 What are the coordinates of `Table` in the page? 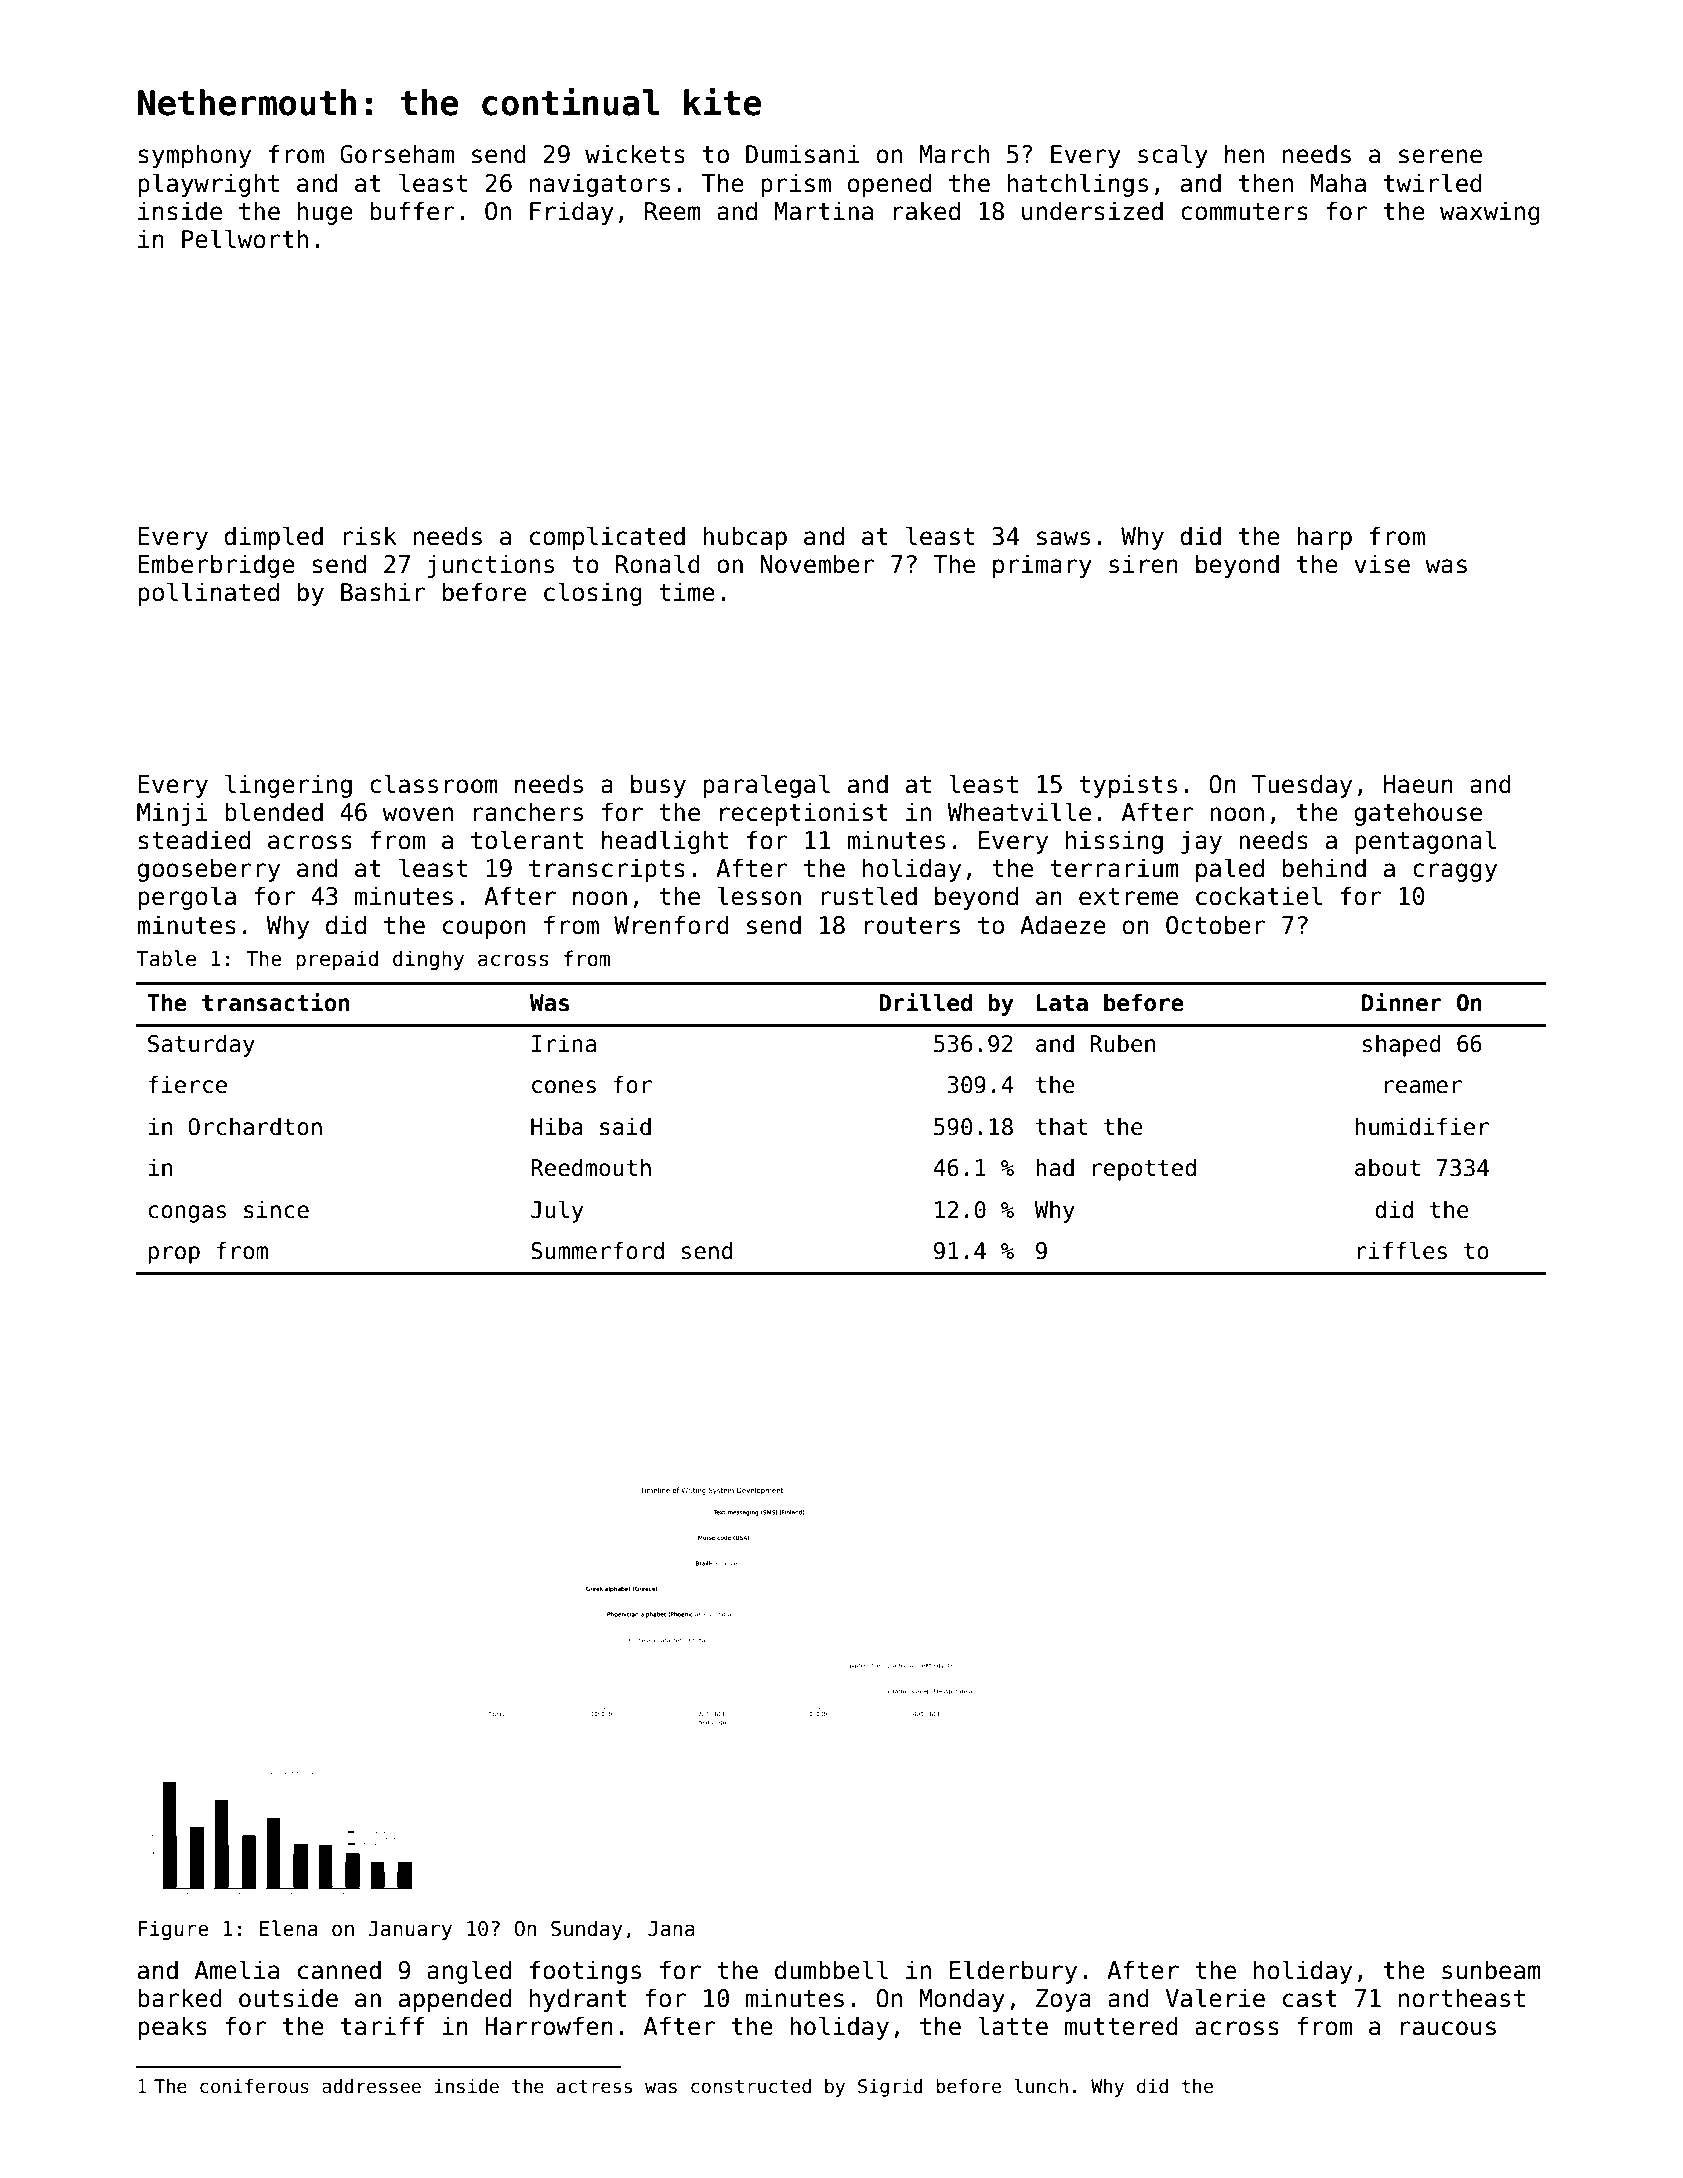 It's located at (166, 958).
